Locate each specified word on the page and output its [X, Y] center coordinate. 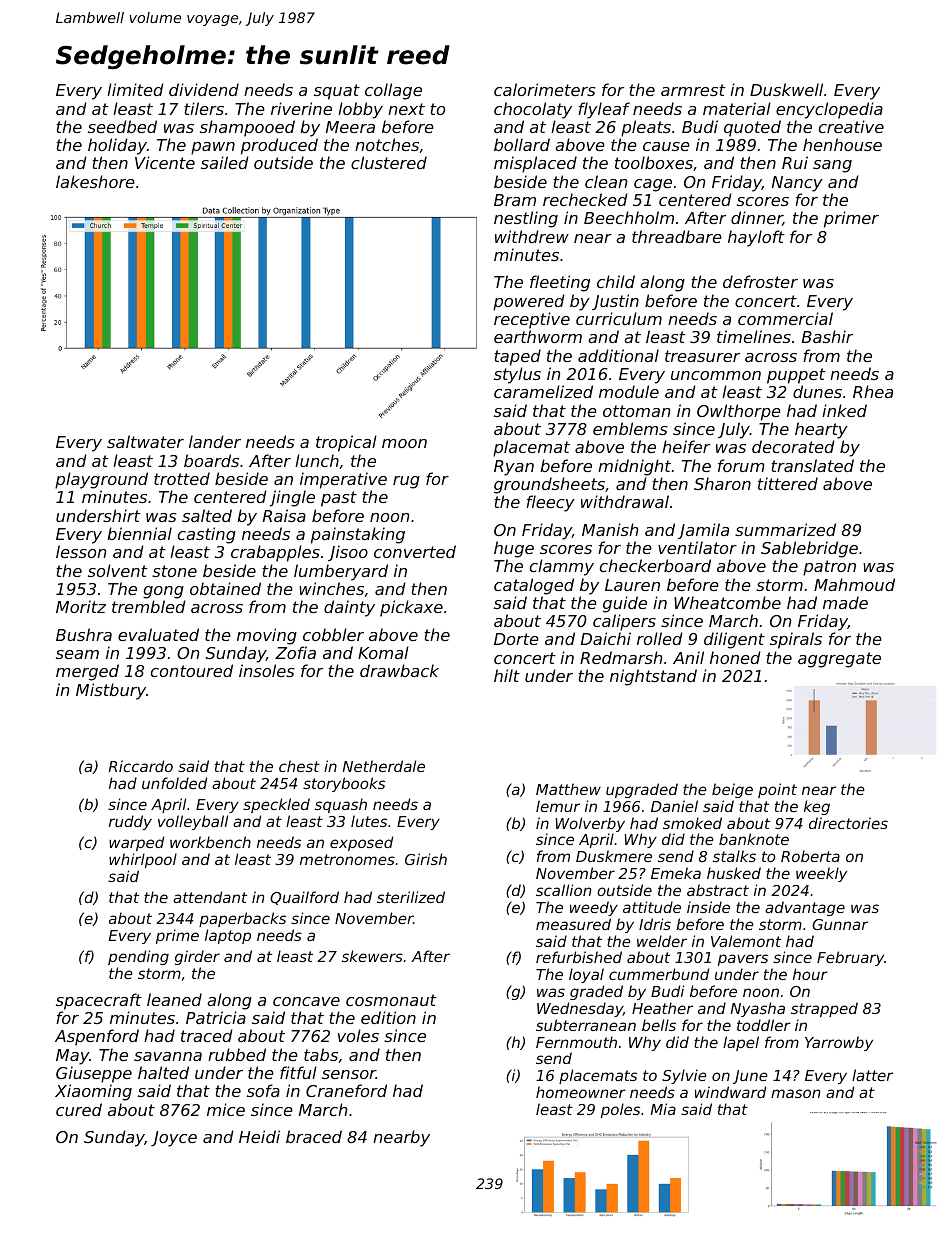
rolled [660, 638]
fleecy [550, 503]
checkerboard [655, 565]
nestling [526, 219]
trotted [182, 478]
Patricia [216, 1017]
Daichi [606, 638]
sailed [225, 162]
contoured [192, 670]
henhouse [842, 144]
